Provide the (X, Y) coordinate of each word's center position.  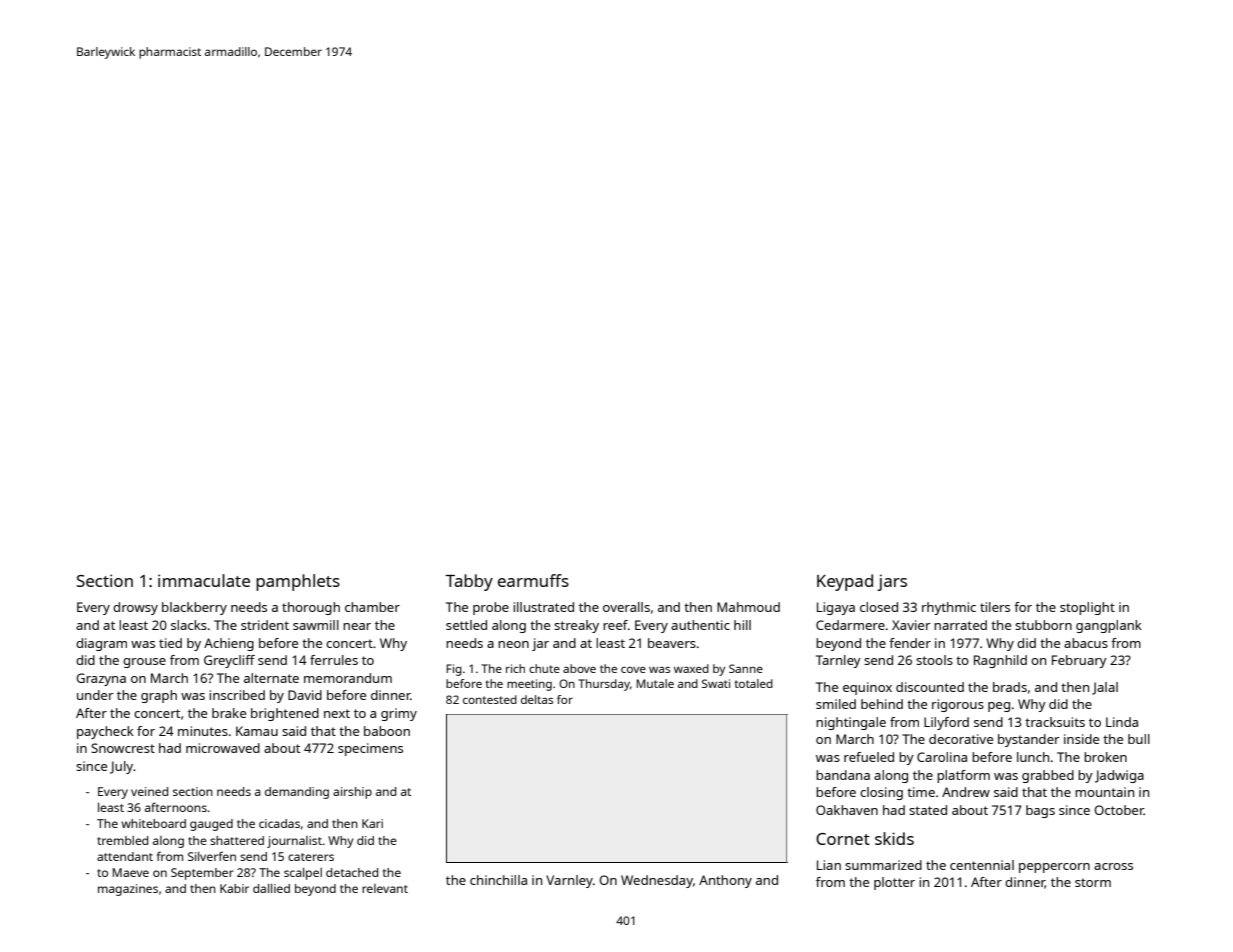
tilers (995, 607)
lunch (1033, 757)
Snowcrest (123, 748)
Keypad (845, 582)
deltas (537, 699)
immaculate (204, 580)
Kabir (234, 888)
